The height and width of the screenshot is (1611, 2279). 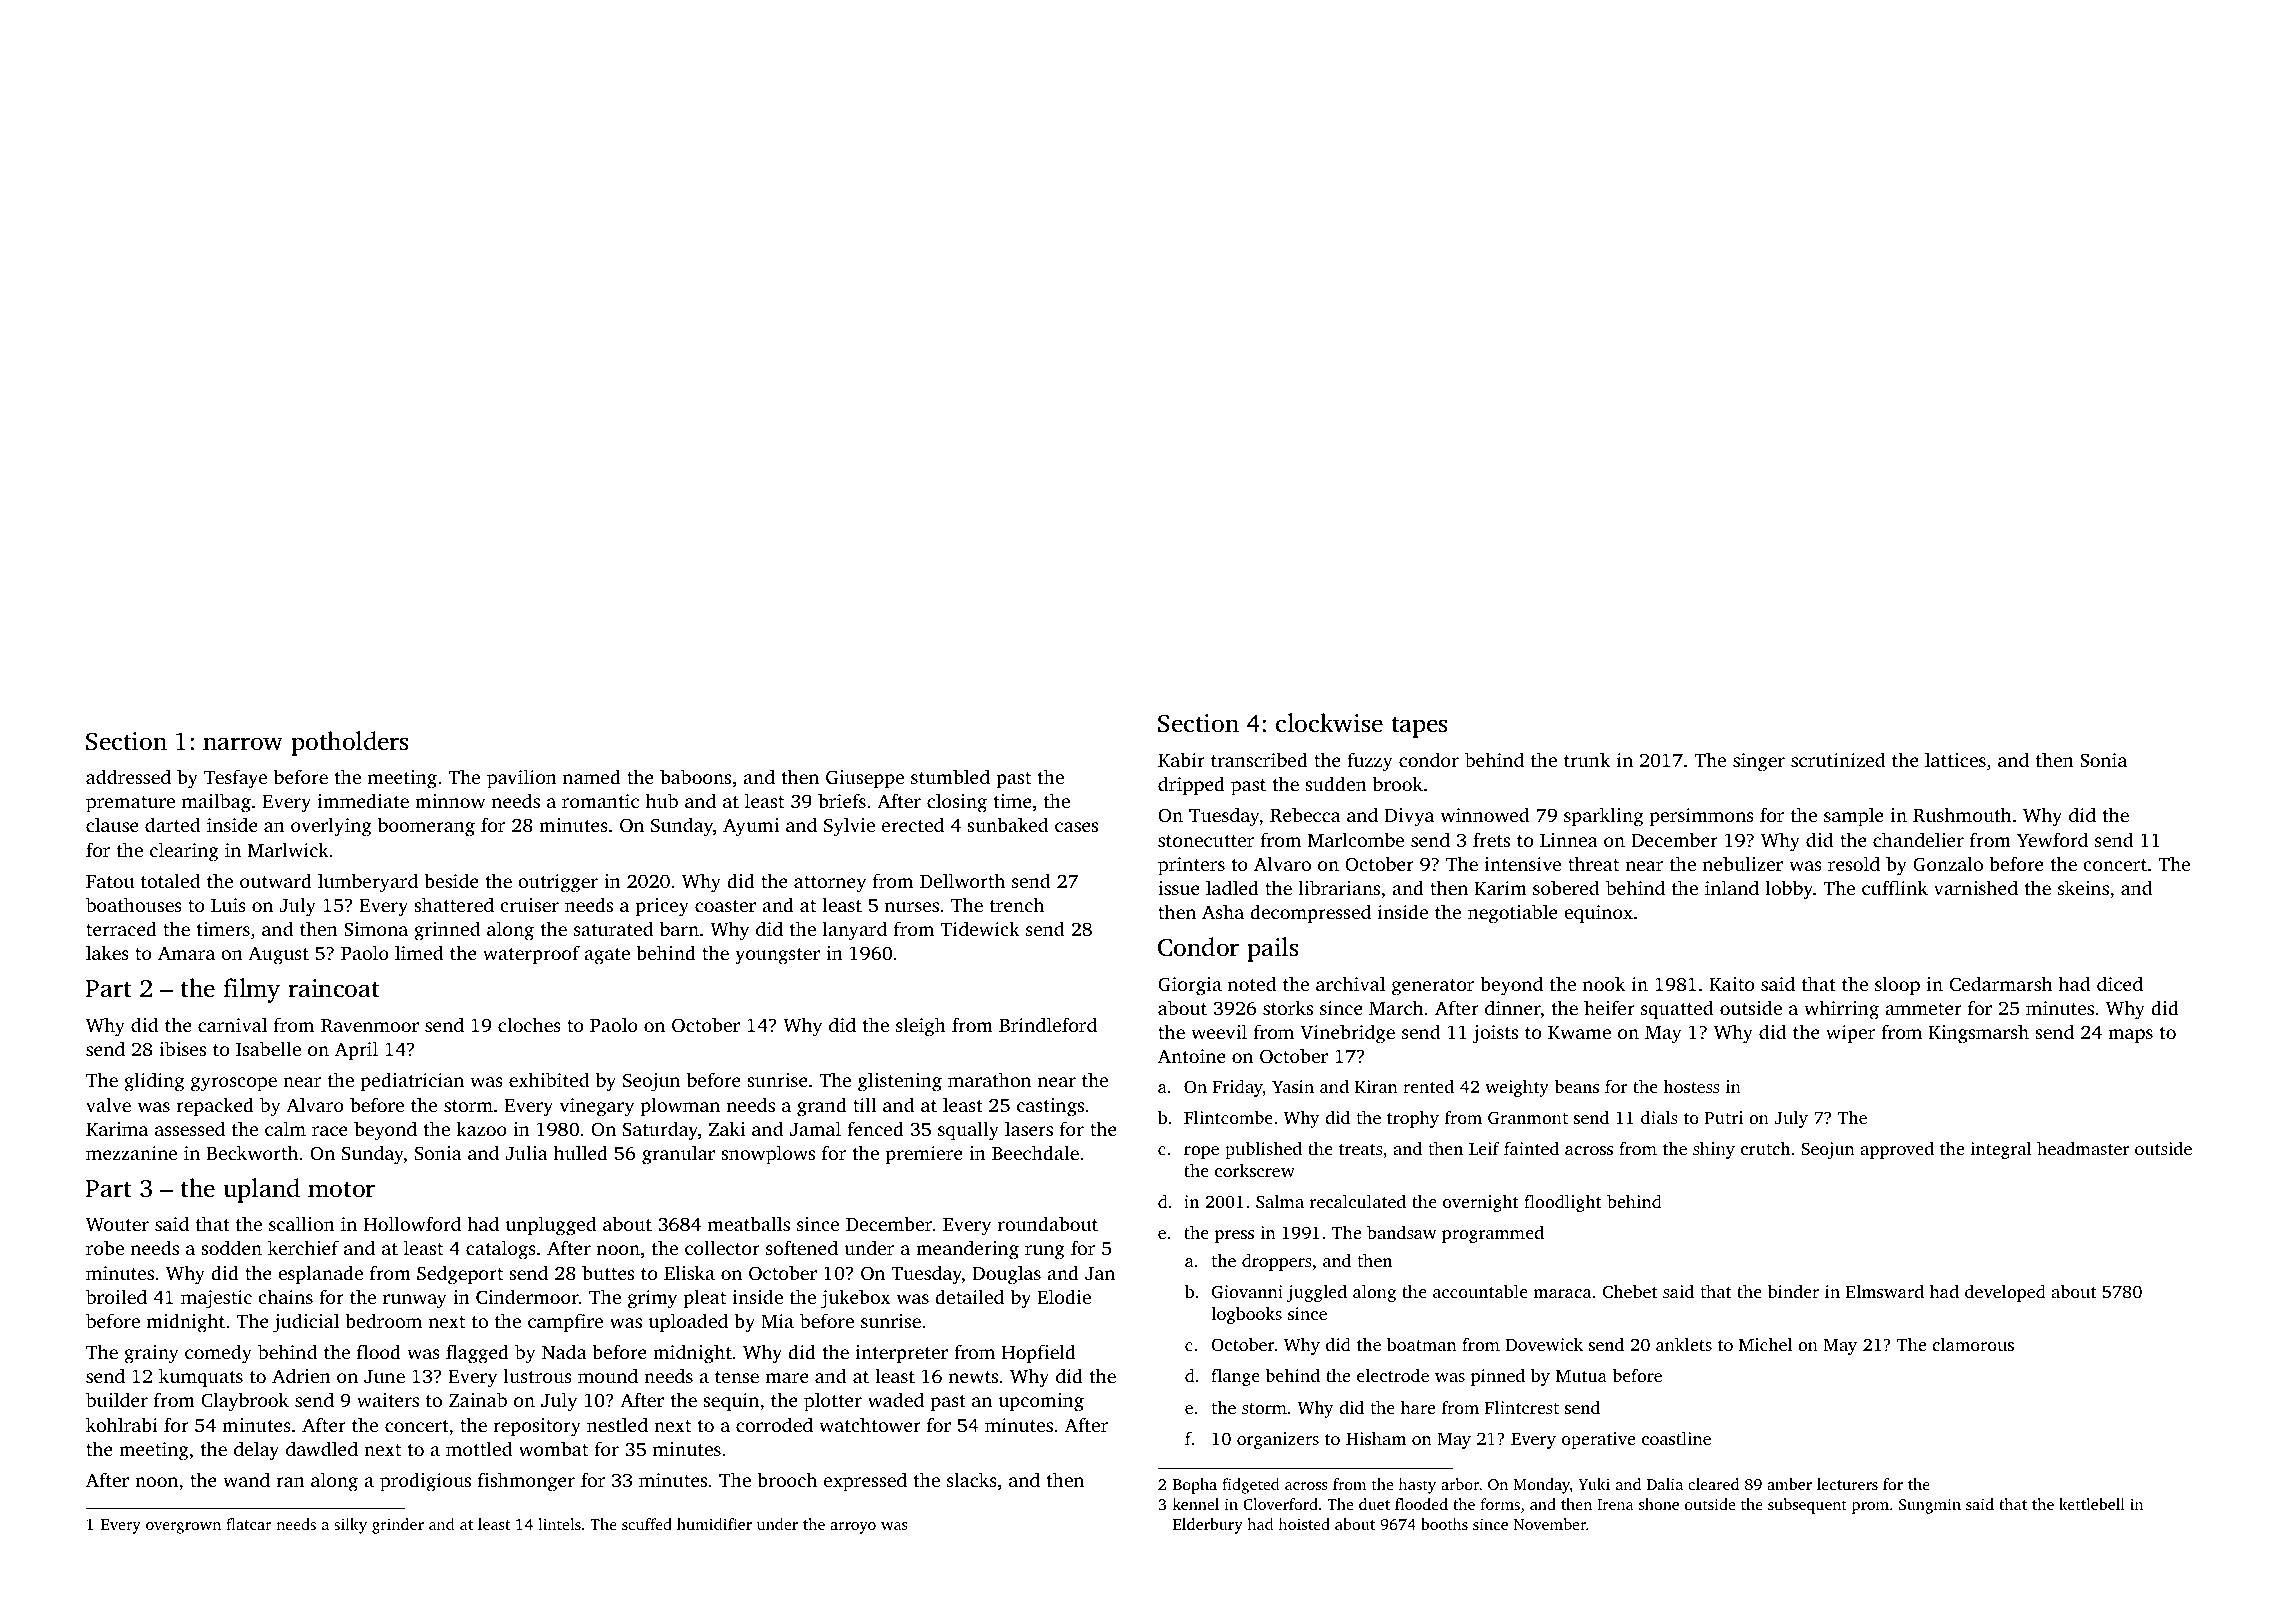 What do you see at coordinates (1513, 914) in the screenshot?
I see `negotiable` at bounding box center [1513, 914].
